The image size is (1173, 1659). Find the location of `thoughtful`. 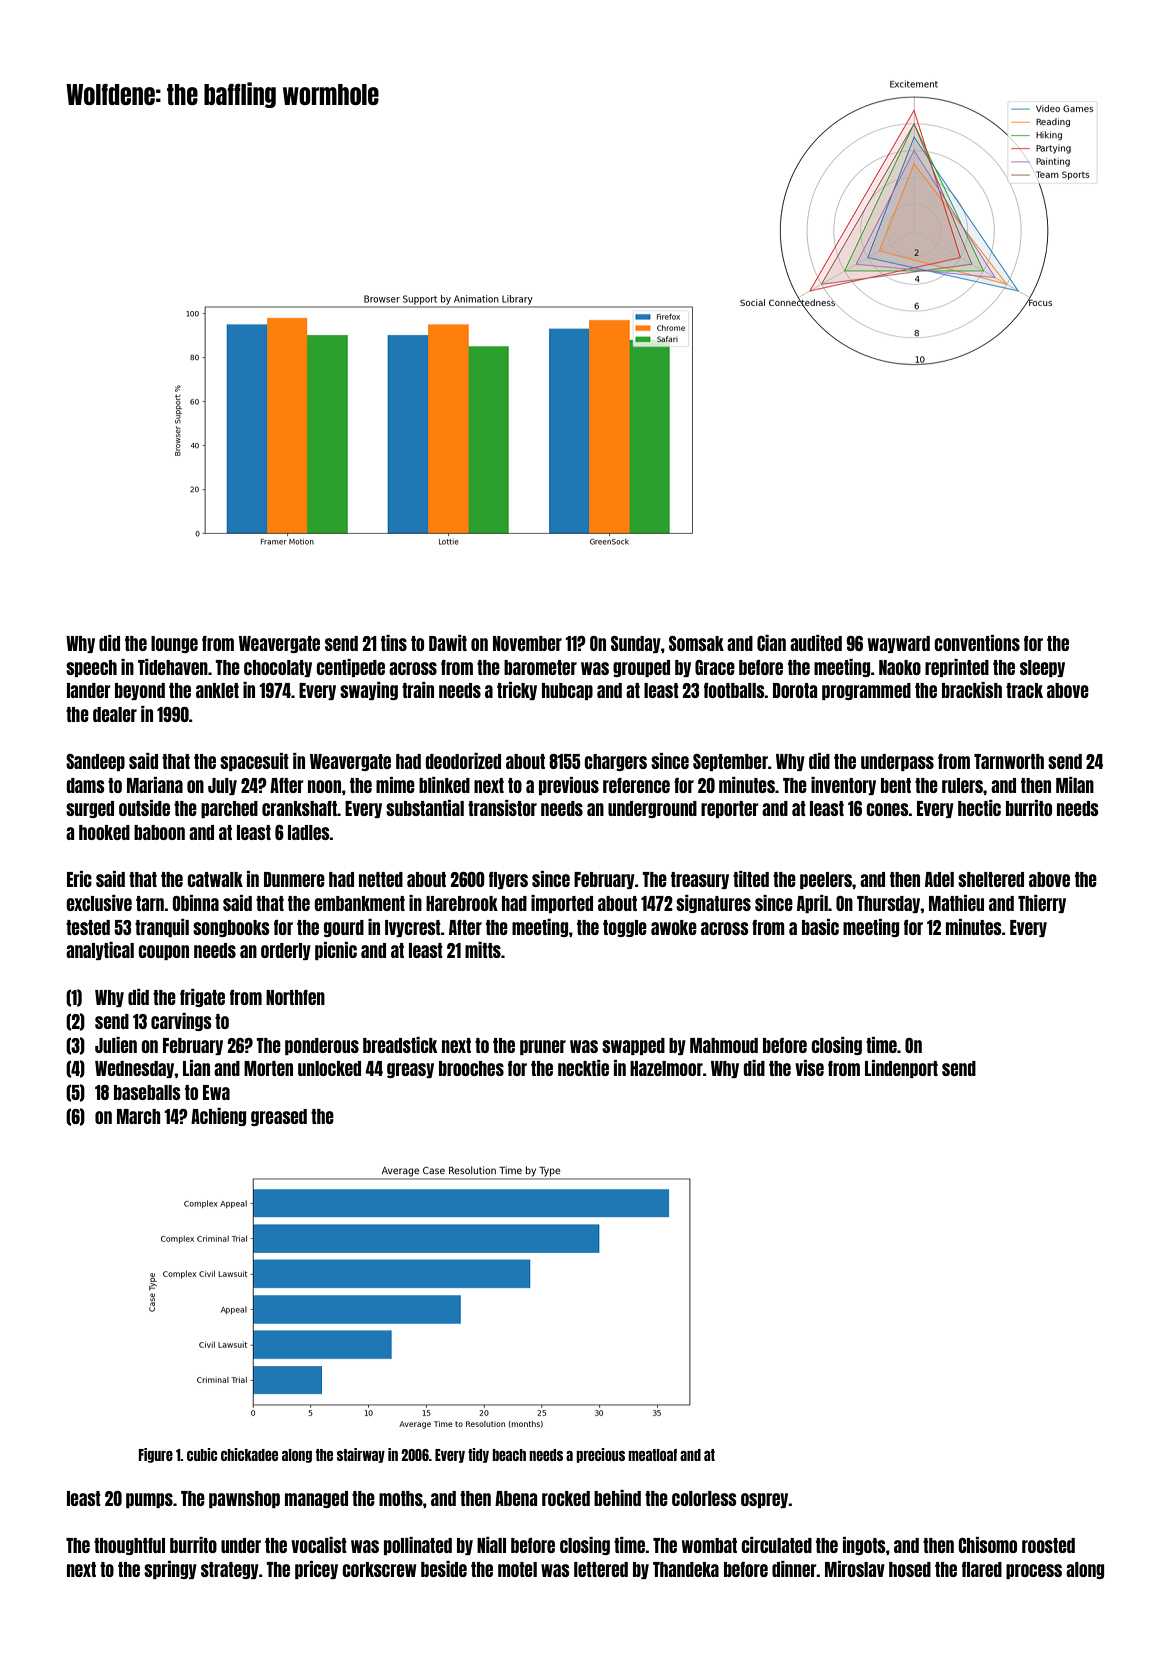

thoughtful is located at coordinates (129, 1546).
